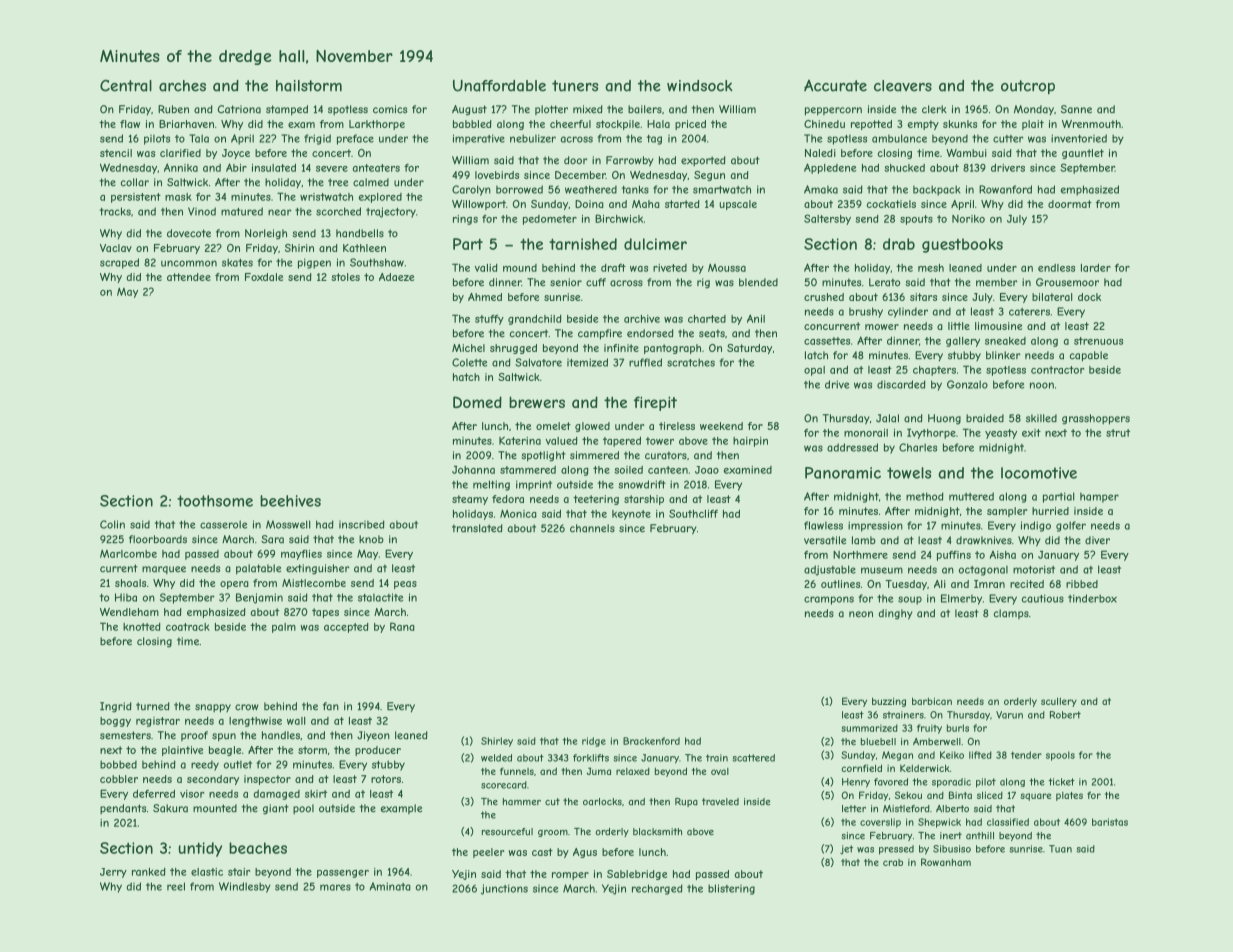 This document has width=1233, height=952. What do you see at coordinates (906, 809) in the document?
I see `Mistleford` at bounding box center [906, 809].
